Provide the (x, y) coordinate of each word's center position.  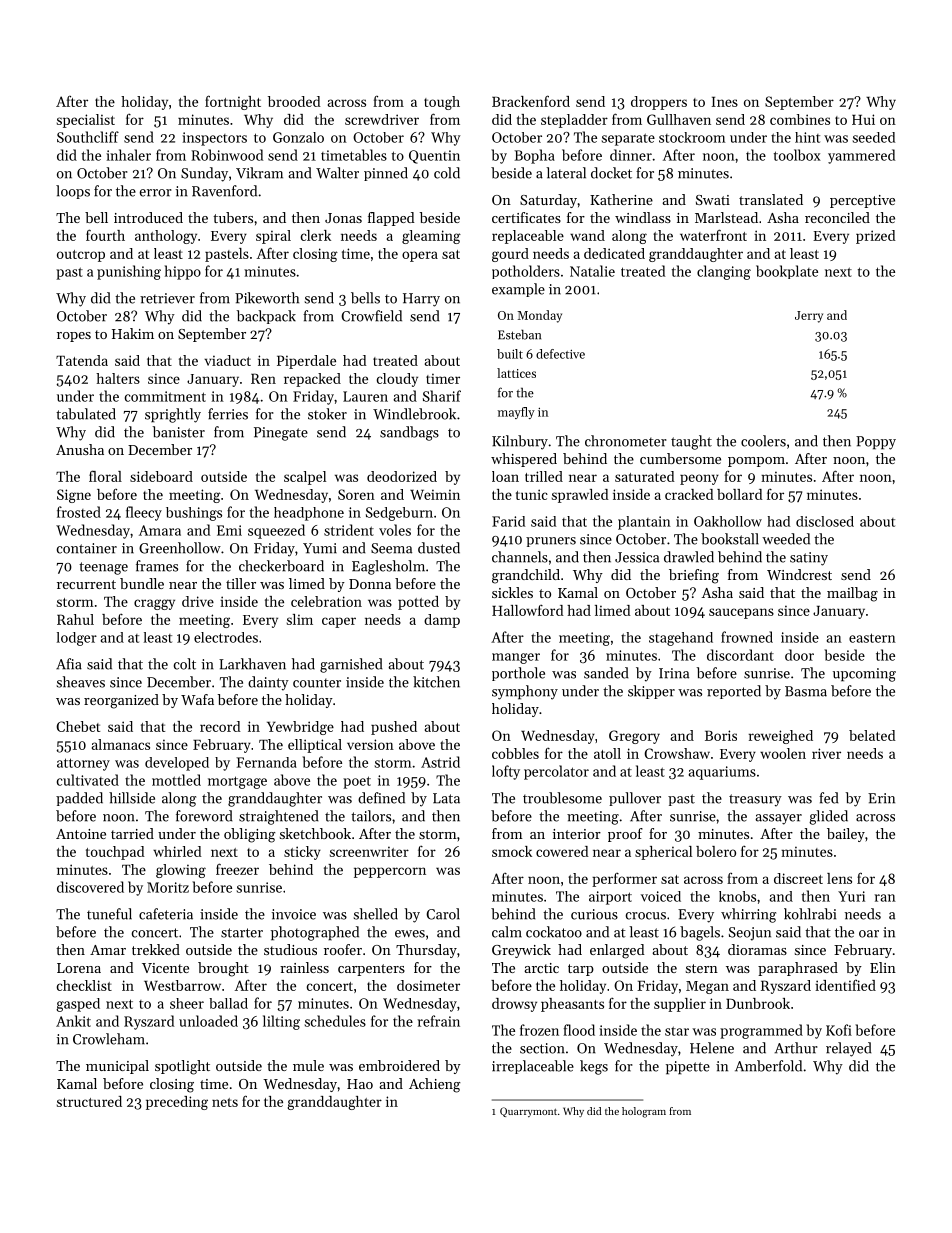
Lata (446, 798)
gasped (78, 1005)
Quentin (434, 157)
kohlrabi (810, 914)
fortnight (233, 102)
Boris (721, 735)
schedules (335, 1021)
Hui (863, 119)
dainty (268, 683)
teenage (103, 568)
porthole (518, 674)
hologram (644, 1112)
